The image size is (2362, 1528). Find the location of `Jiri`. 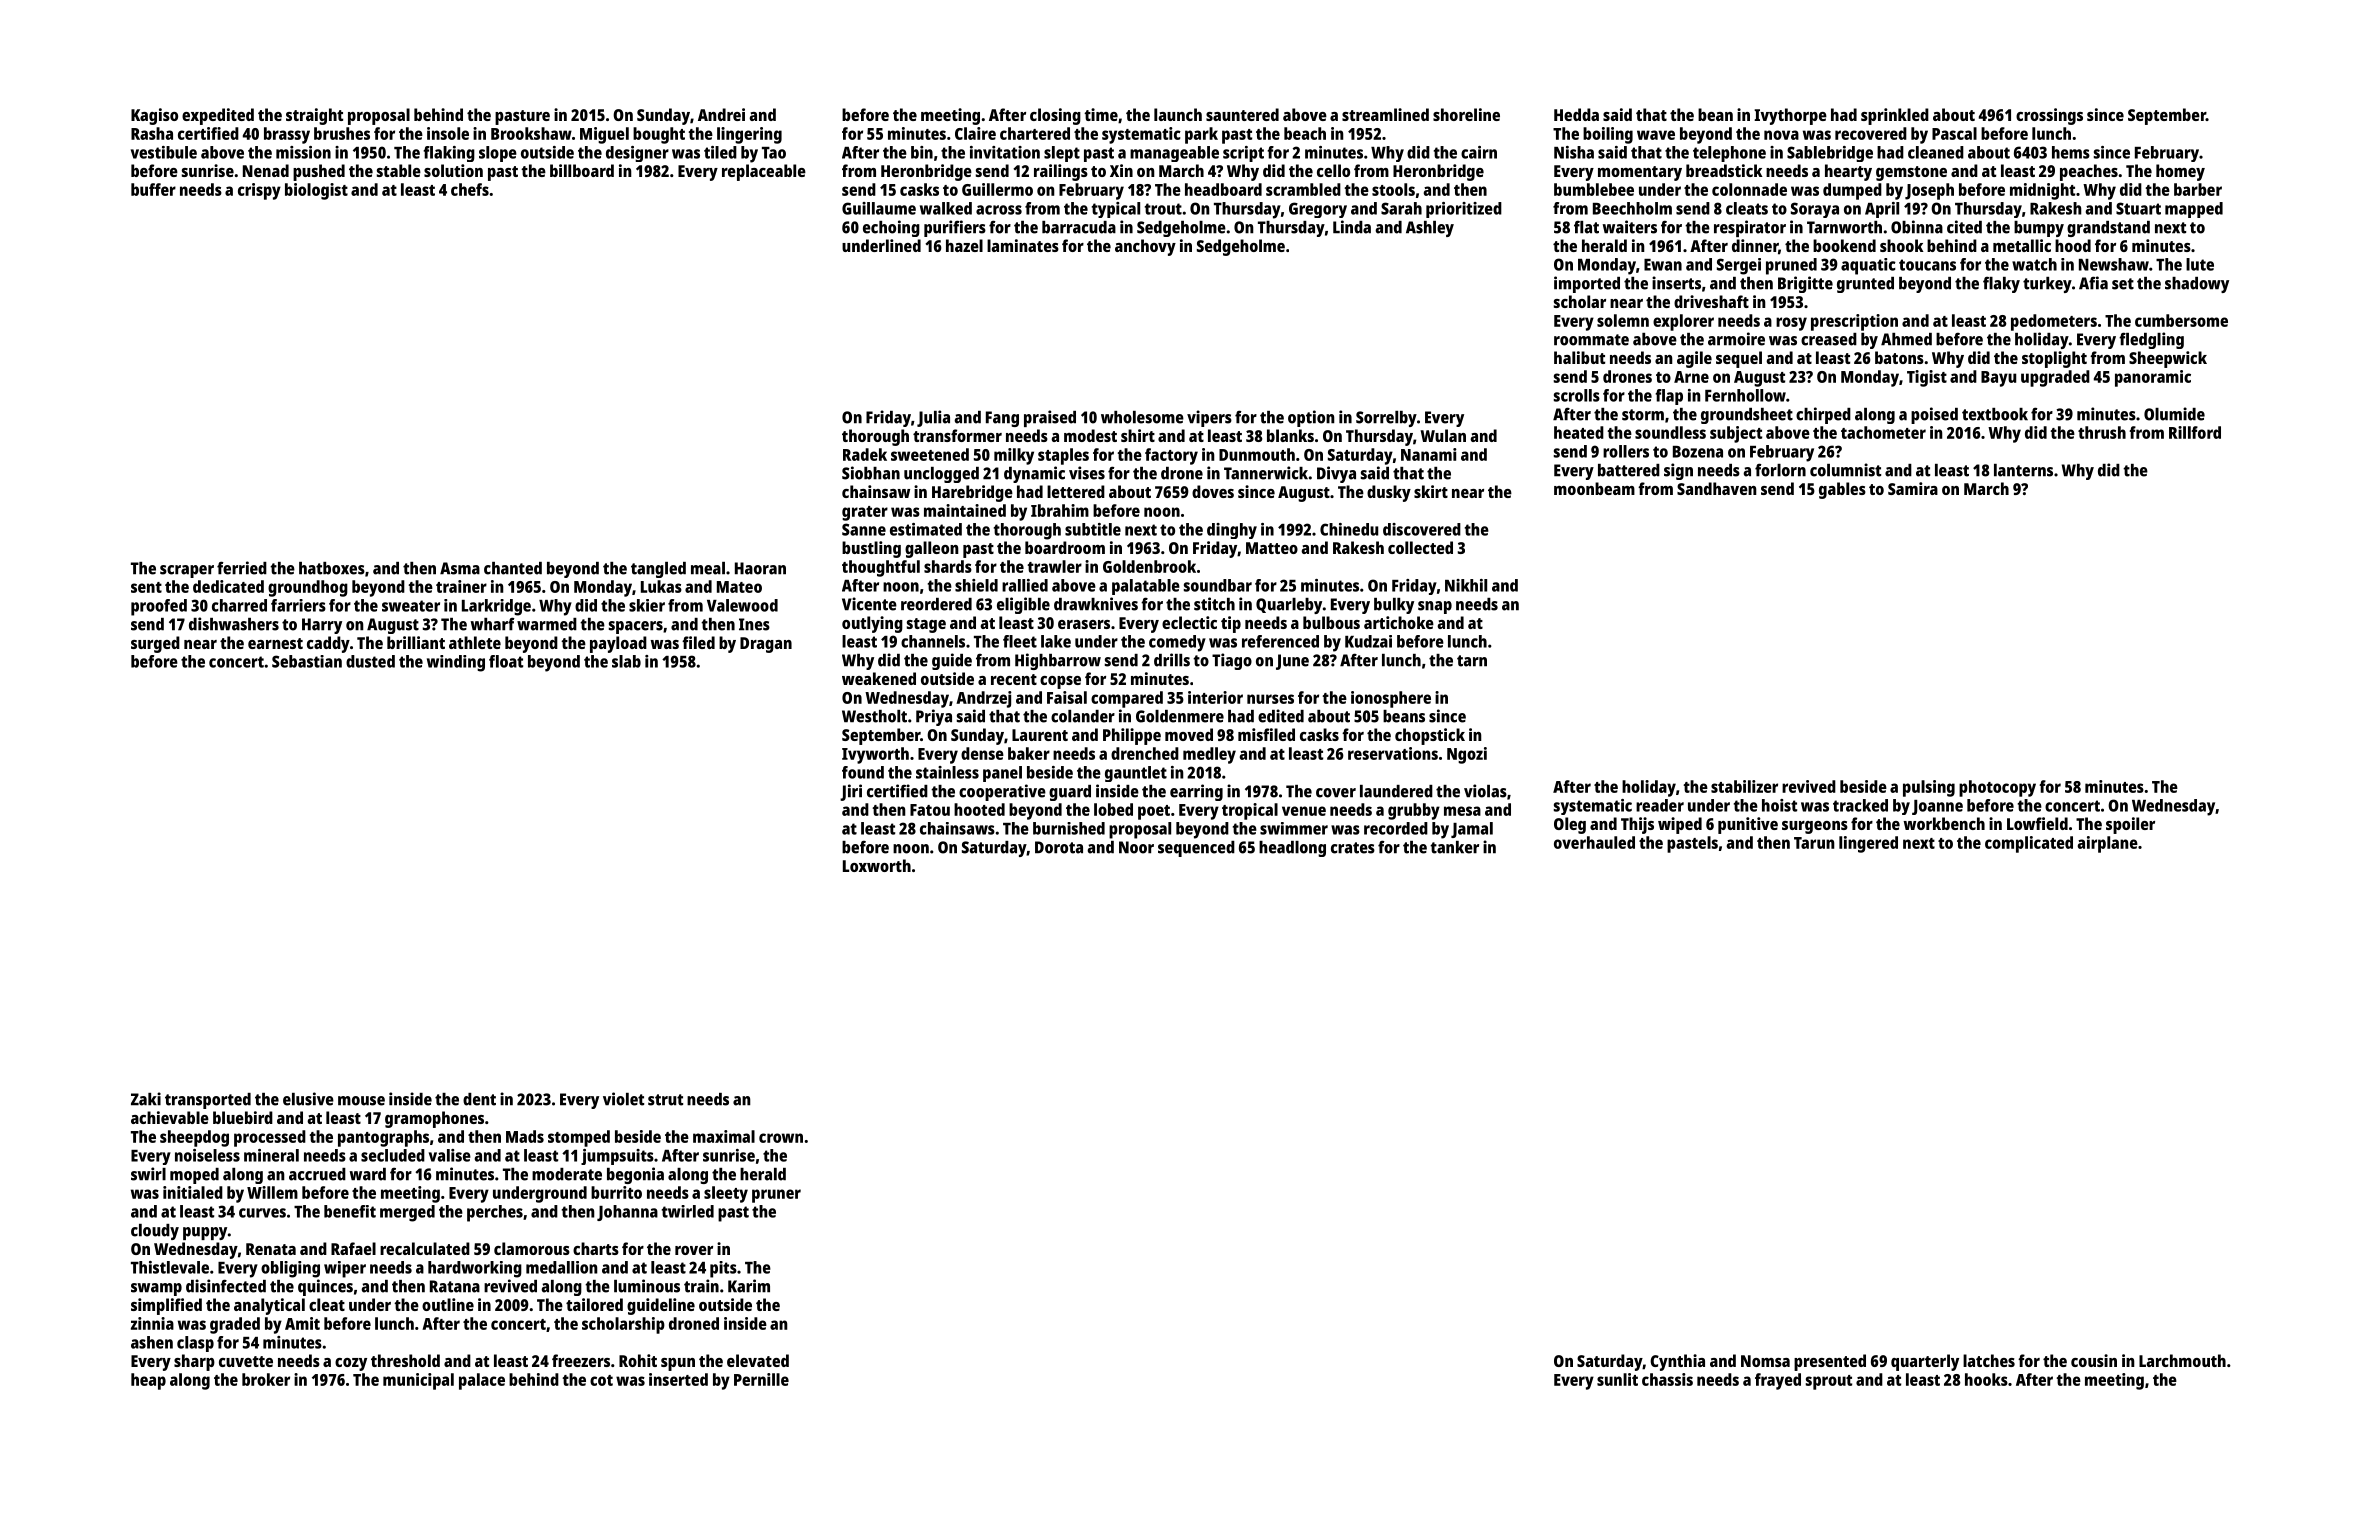

Jiri is located at coordinates (851, 792).
